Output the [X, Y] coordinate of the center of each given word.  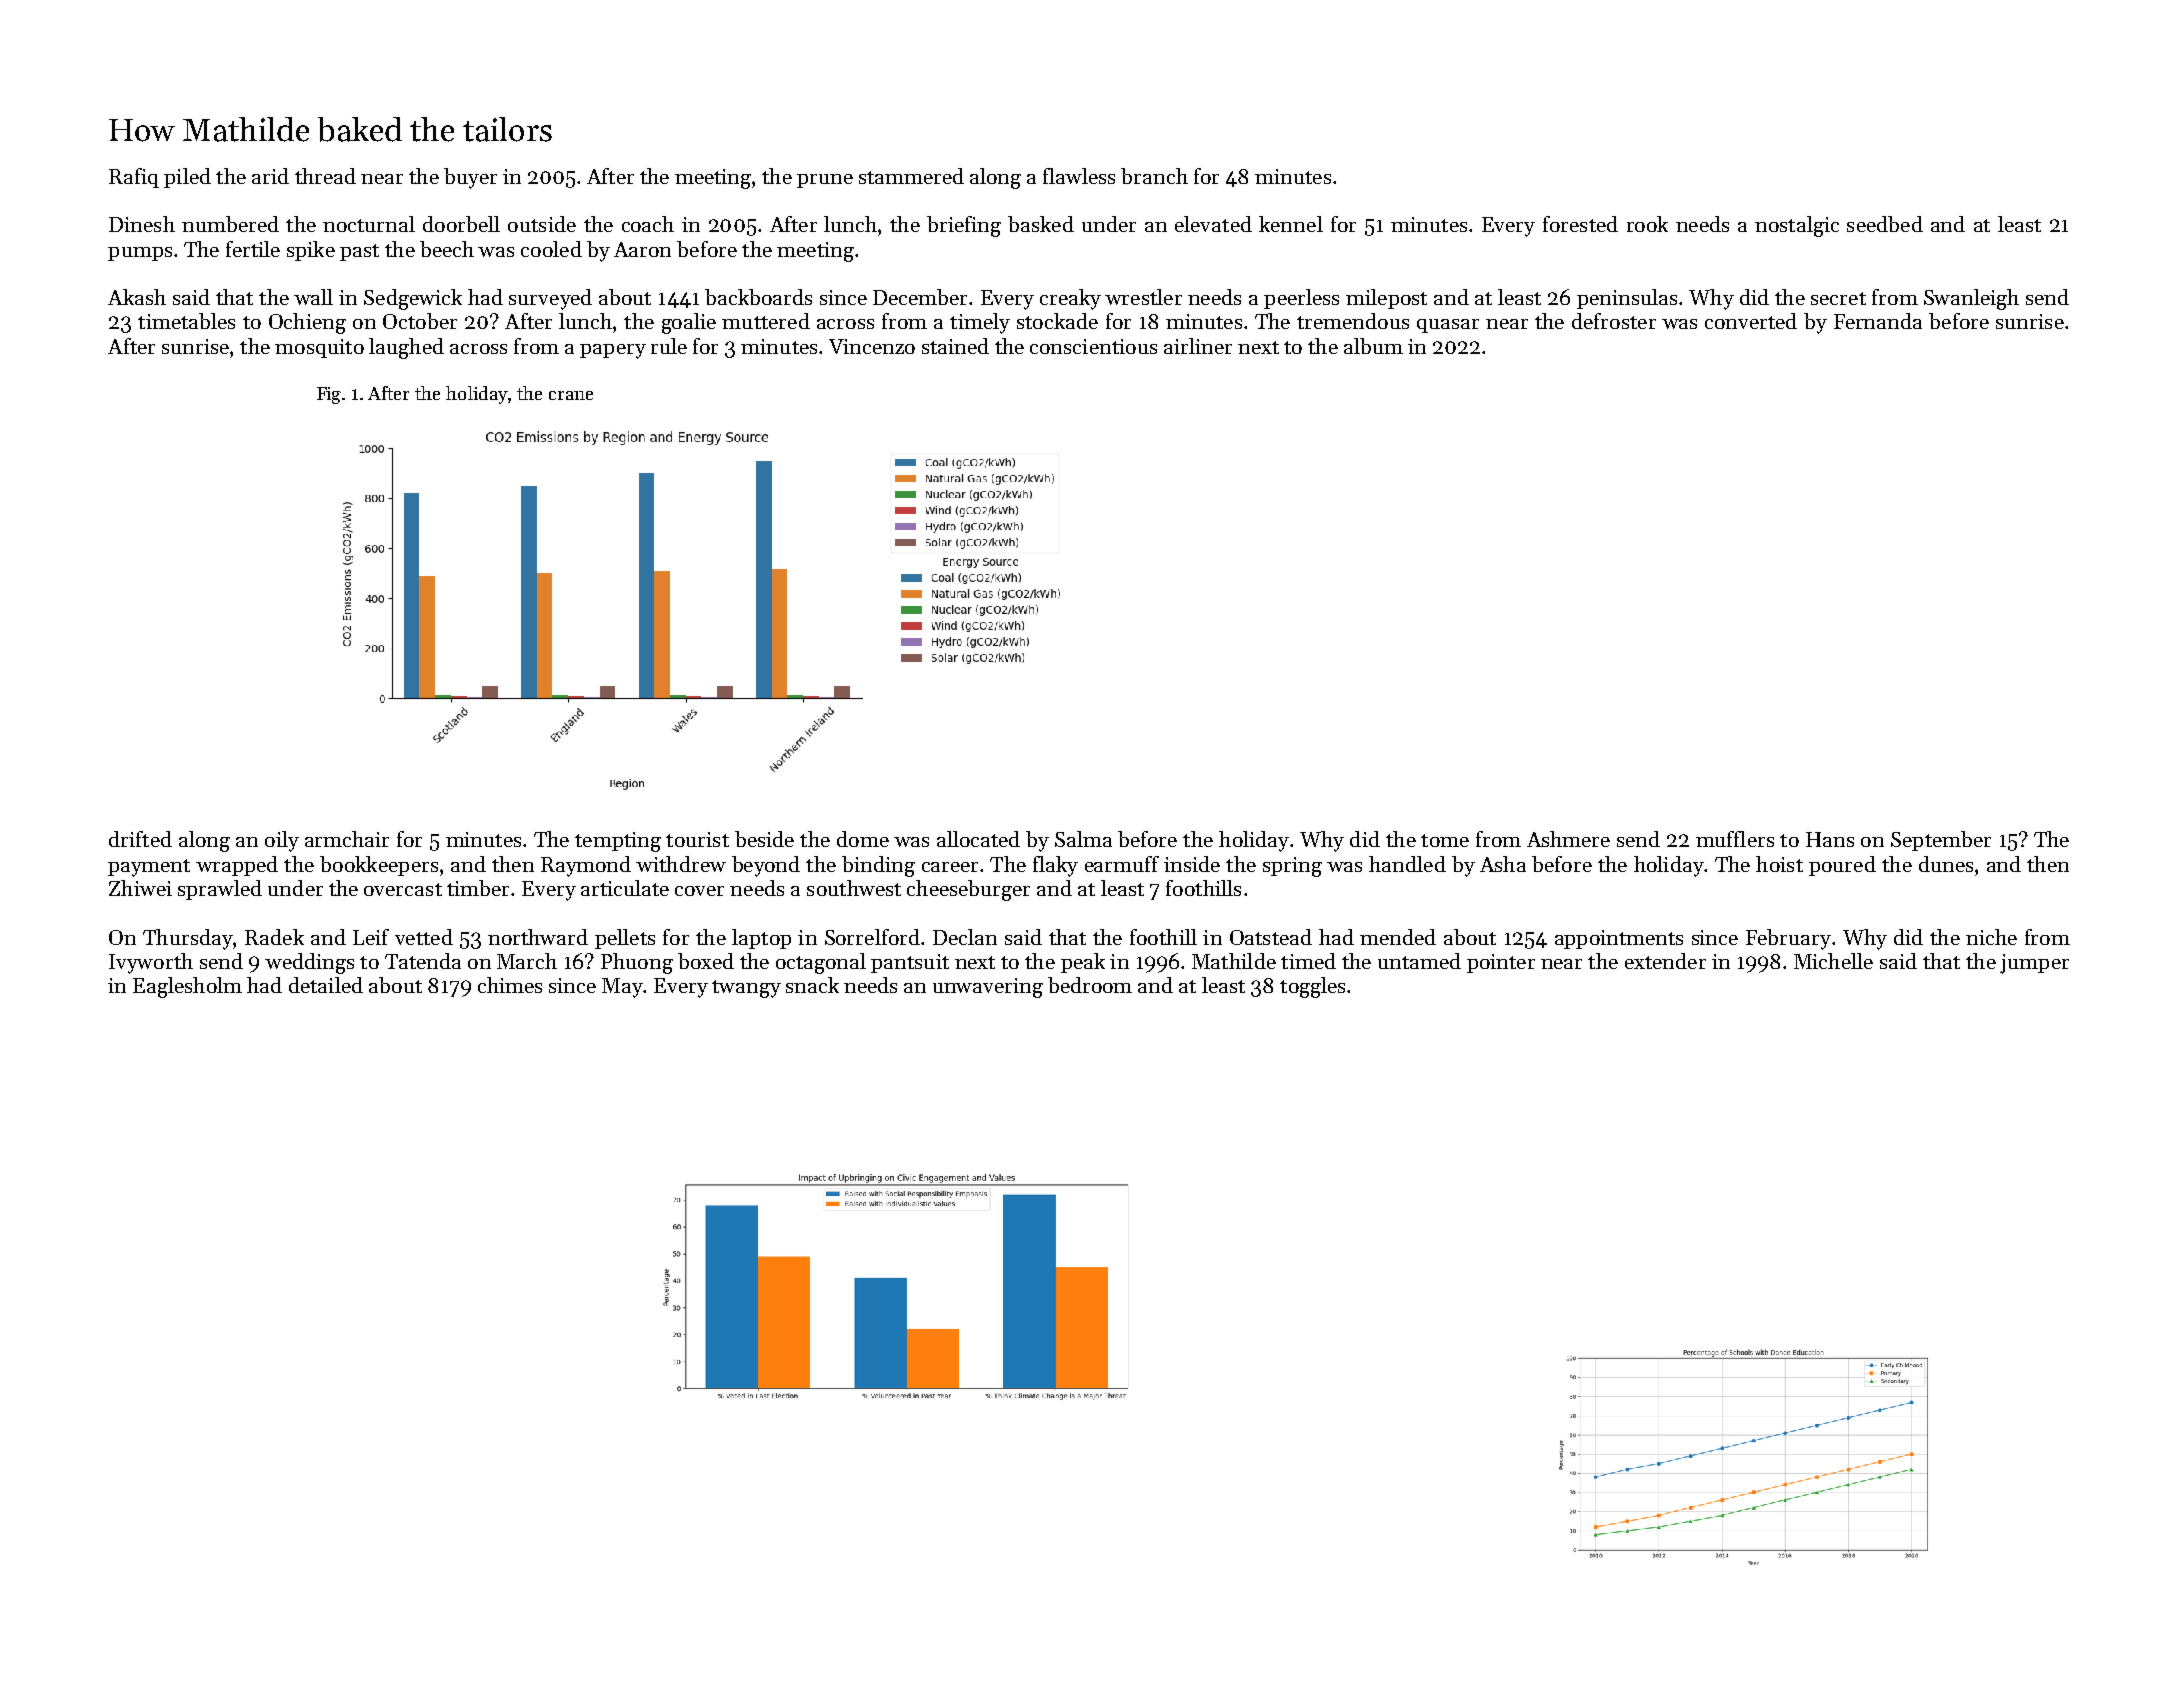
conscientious [1093, 346]
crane [571, 395]
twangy [746, 989]
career [950, 867]
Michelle [1833, 961]
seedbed [1885, 224]
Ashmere [1568, 839]
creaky [1070, 299]
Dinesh [142, 224]
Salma [1083, 839]
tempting [618, 842]
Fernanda [1878, 321]
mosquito [319, 348]
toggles [1312, 987]
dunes [1946, 864]
